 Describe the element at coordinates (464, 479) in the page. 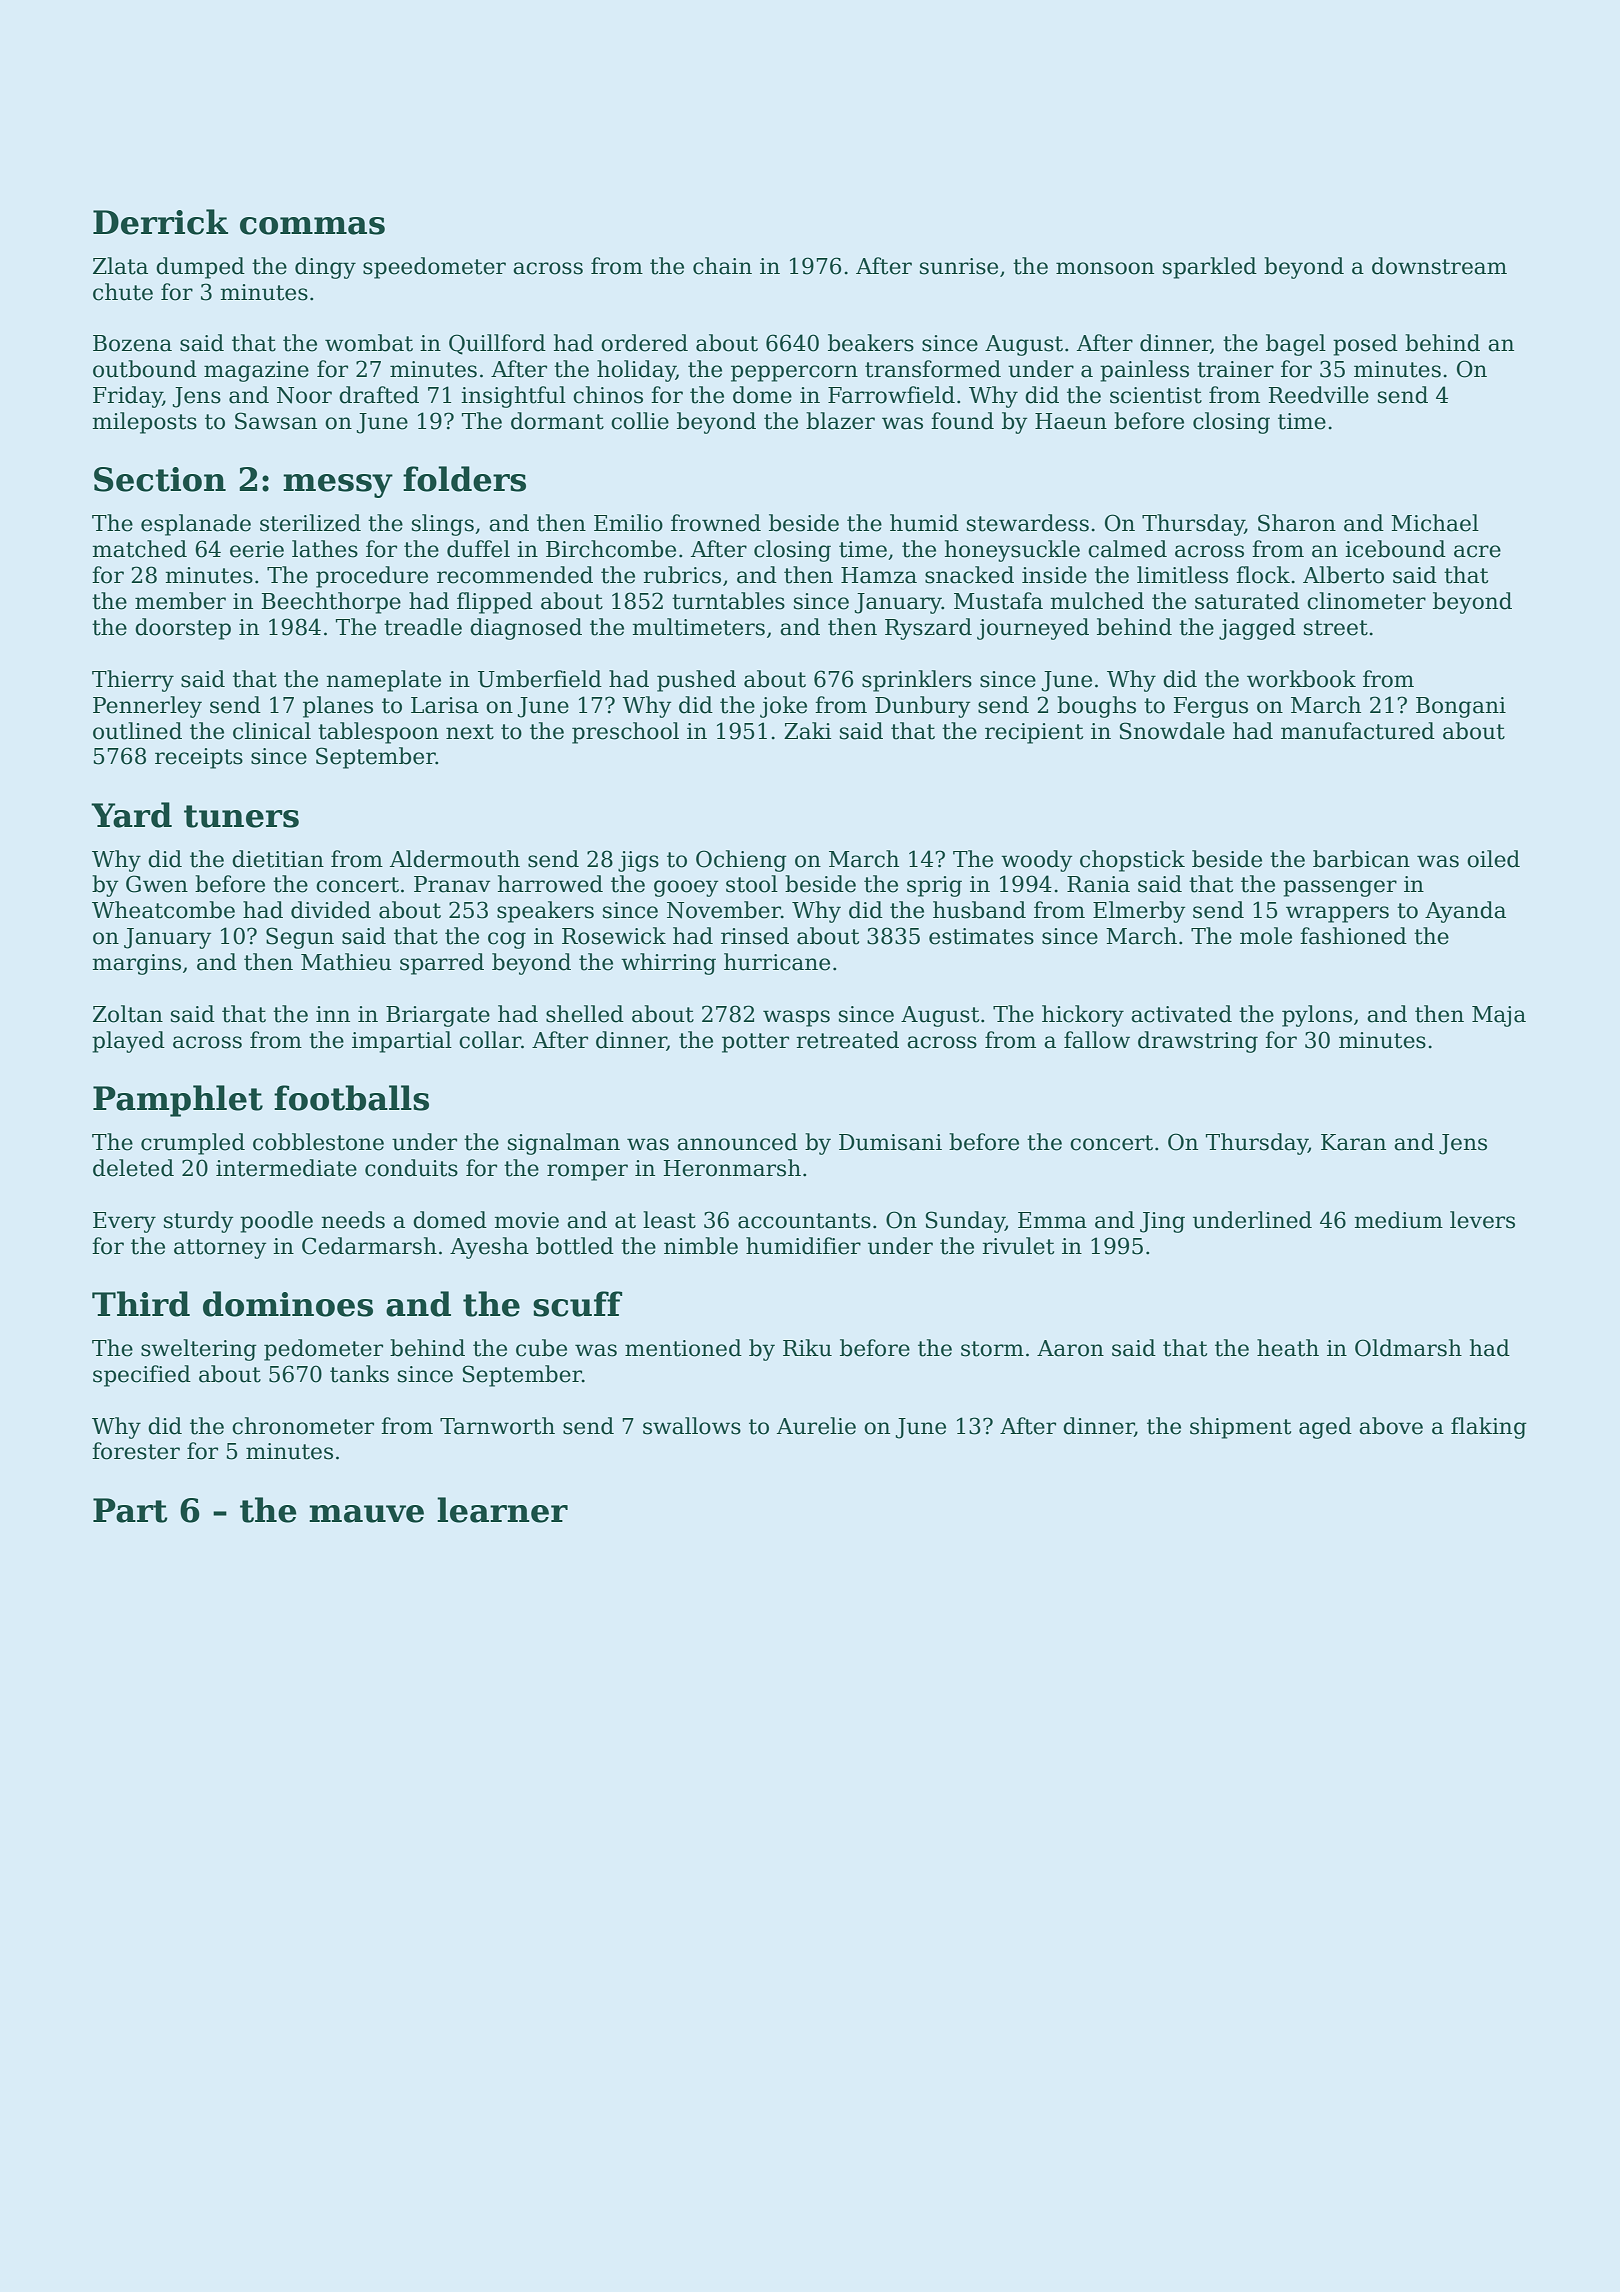

I see `folders` at that location.
